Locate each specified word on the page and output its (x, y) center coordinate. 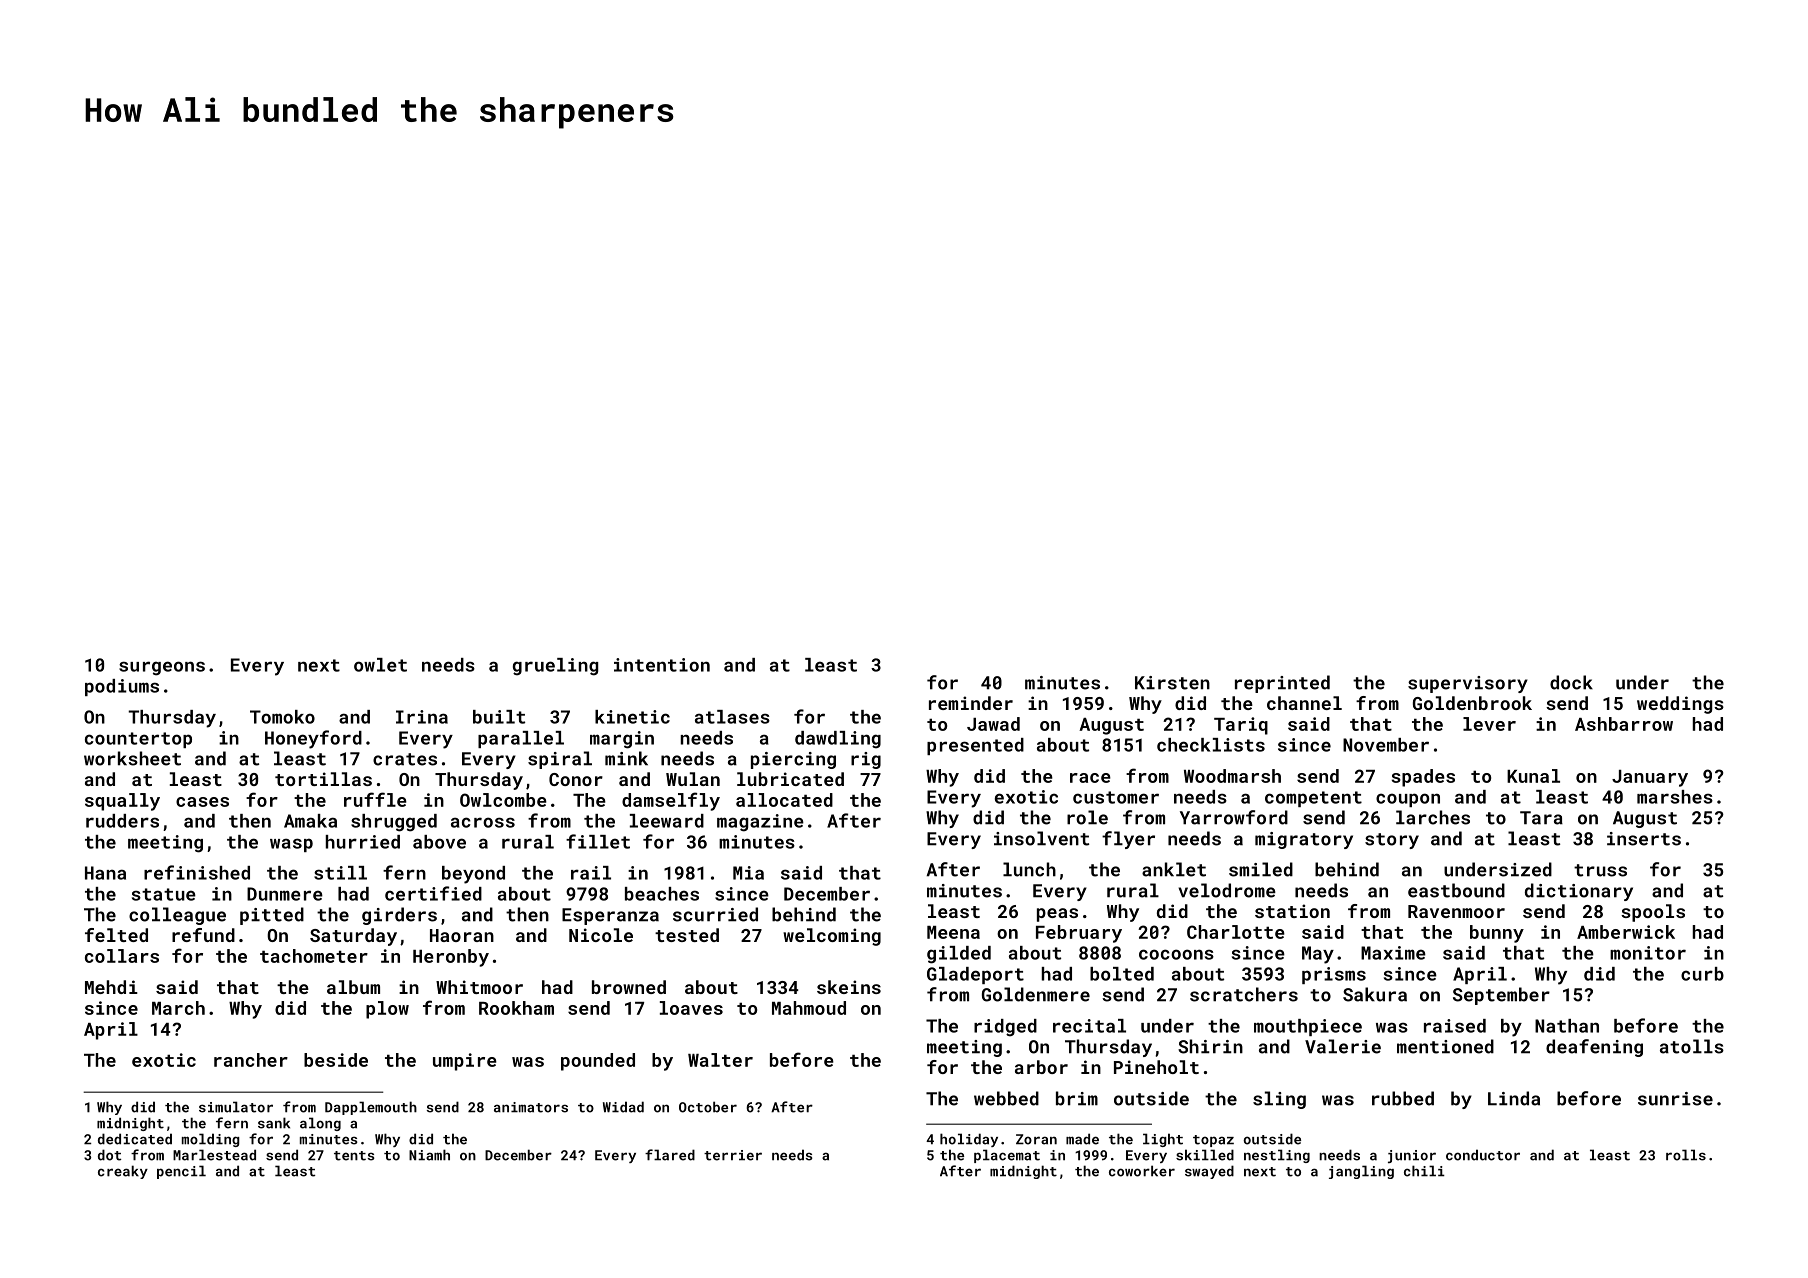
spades (1423, 778)
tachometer (314, 956)
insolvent (1041, 838)
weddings (1680, 705)
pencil (181, 1172)
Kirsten (1172, 683)
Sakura (1375, 994)
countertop (138, 740)
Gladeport (975, 975)
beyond (473, 875)
